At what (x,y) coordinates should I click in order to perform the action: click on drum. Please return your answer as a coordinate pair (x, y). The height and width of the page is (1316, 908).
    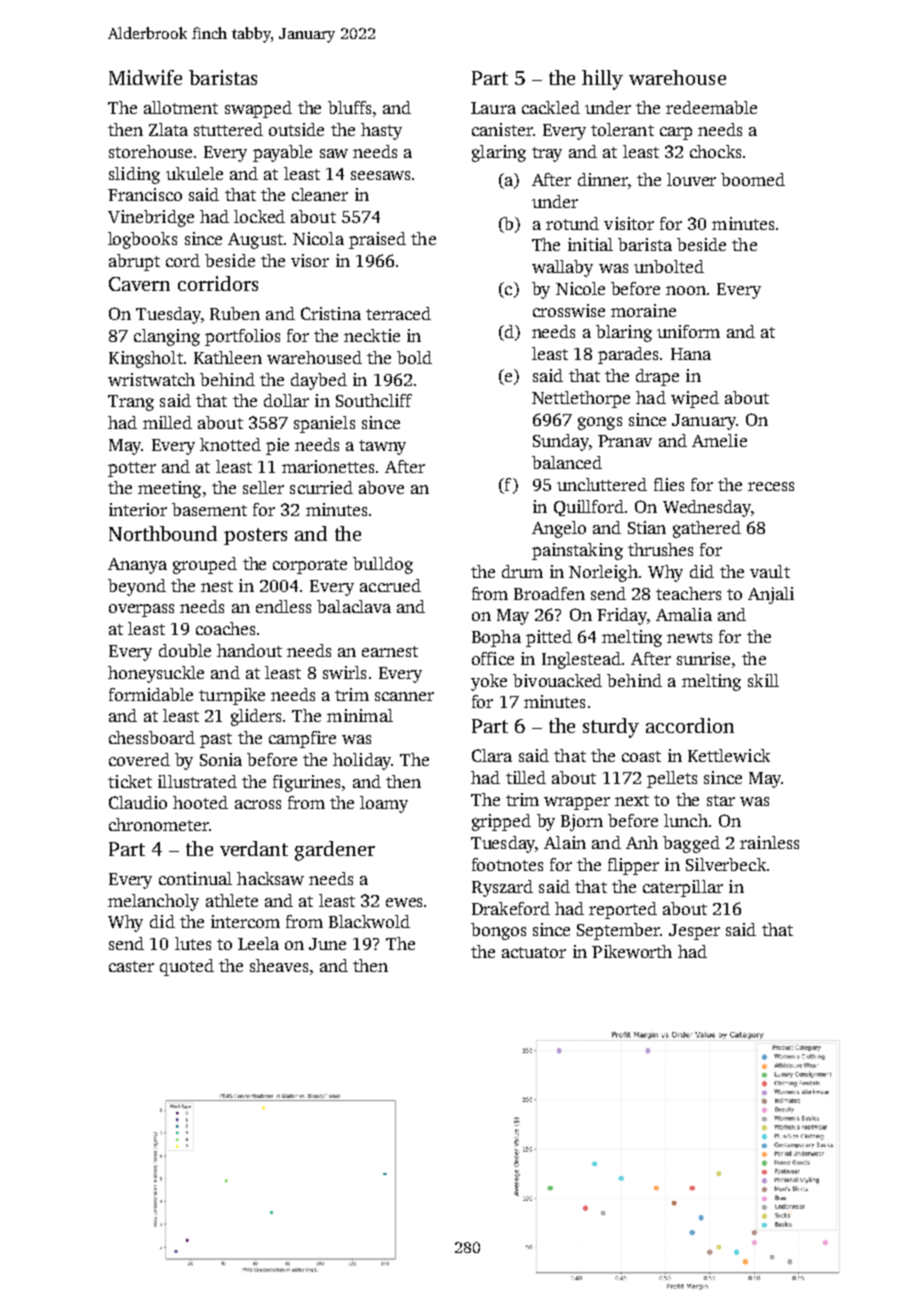
    Looking at the image, I should click on (522, 571).
